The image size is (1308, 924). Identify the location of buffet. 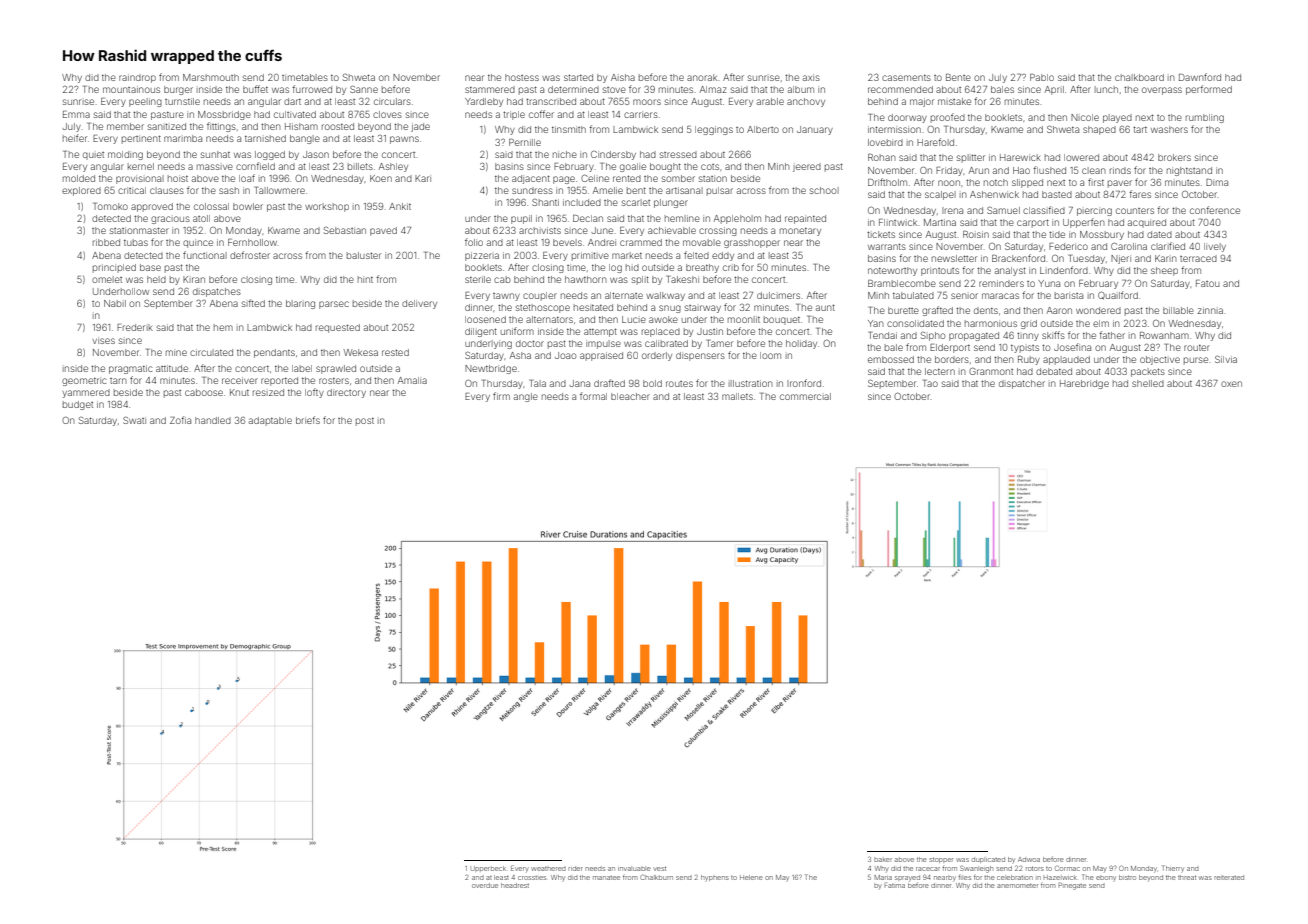
(255, 89).
